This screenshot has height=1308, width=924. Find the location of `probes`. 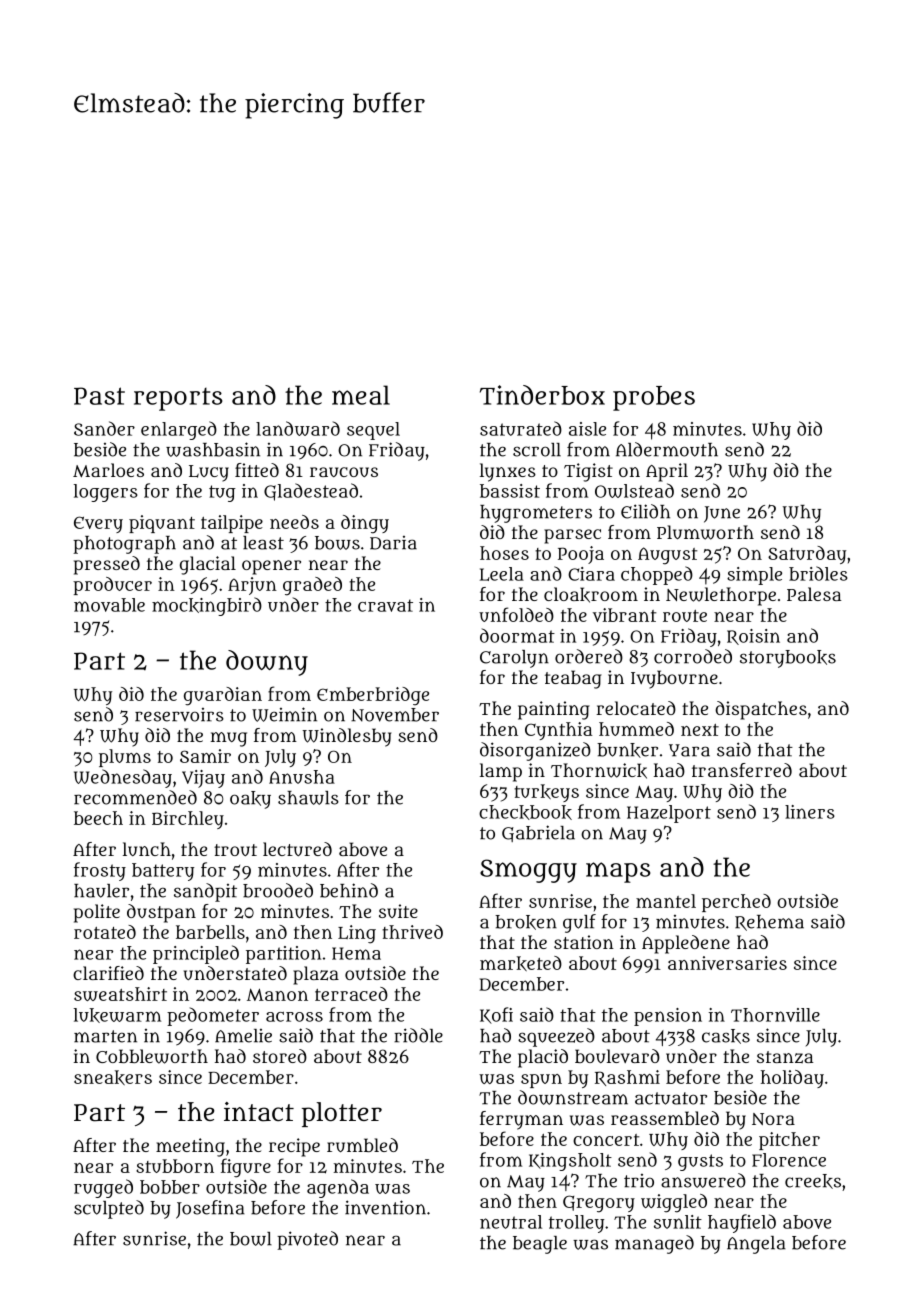

probes is located at coordinates (654, 398).
